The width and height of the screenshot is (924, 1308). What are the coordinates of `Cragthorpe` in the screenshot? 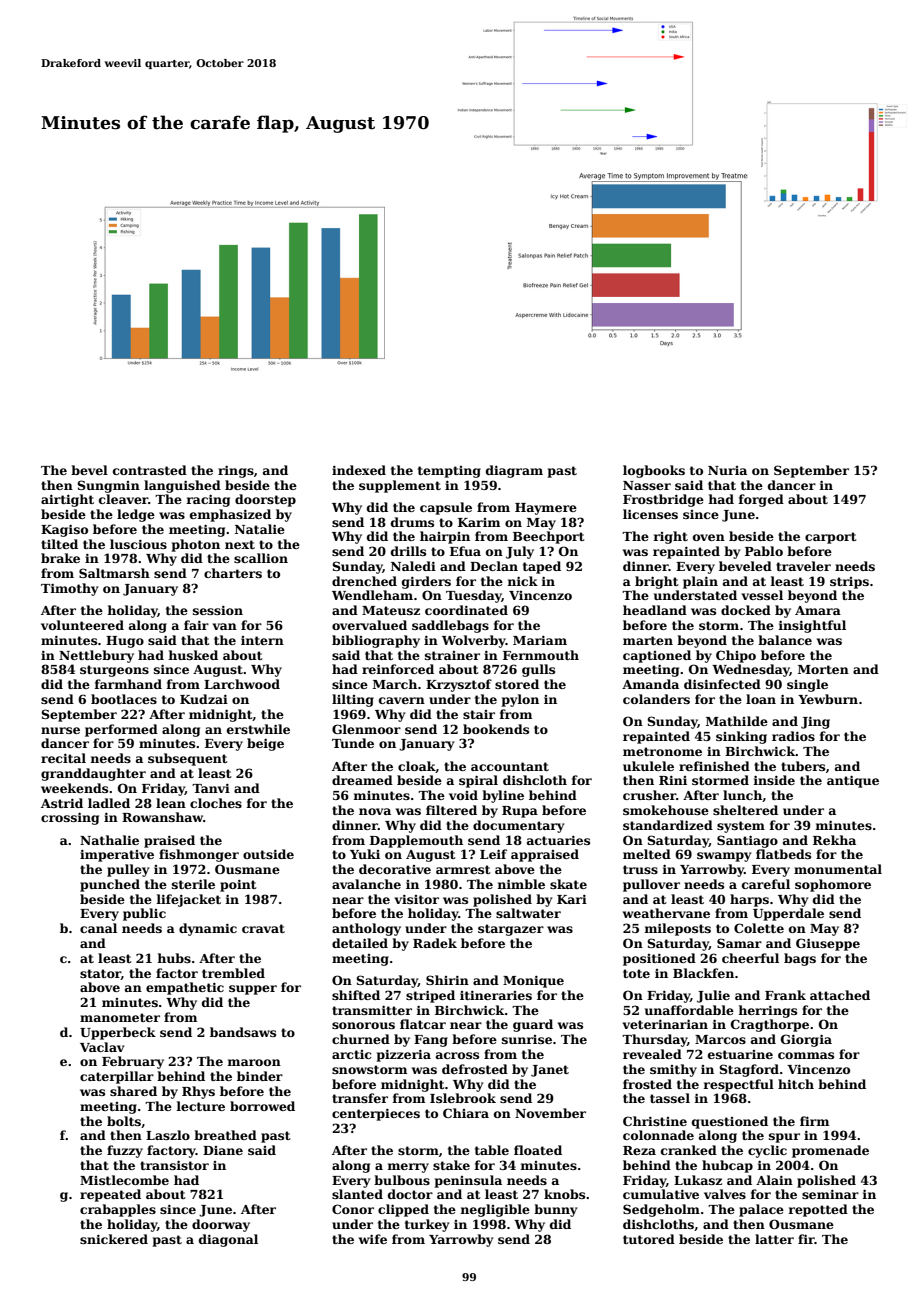 It's located at (770, 1025).
